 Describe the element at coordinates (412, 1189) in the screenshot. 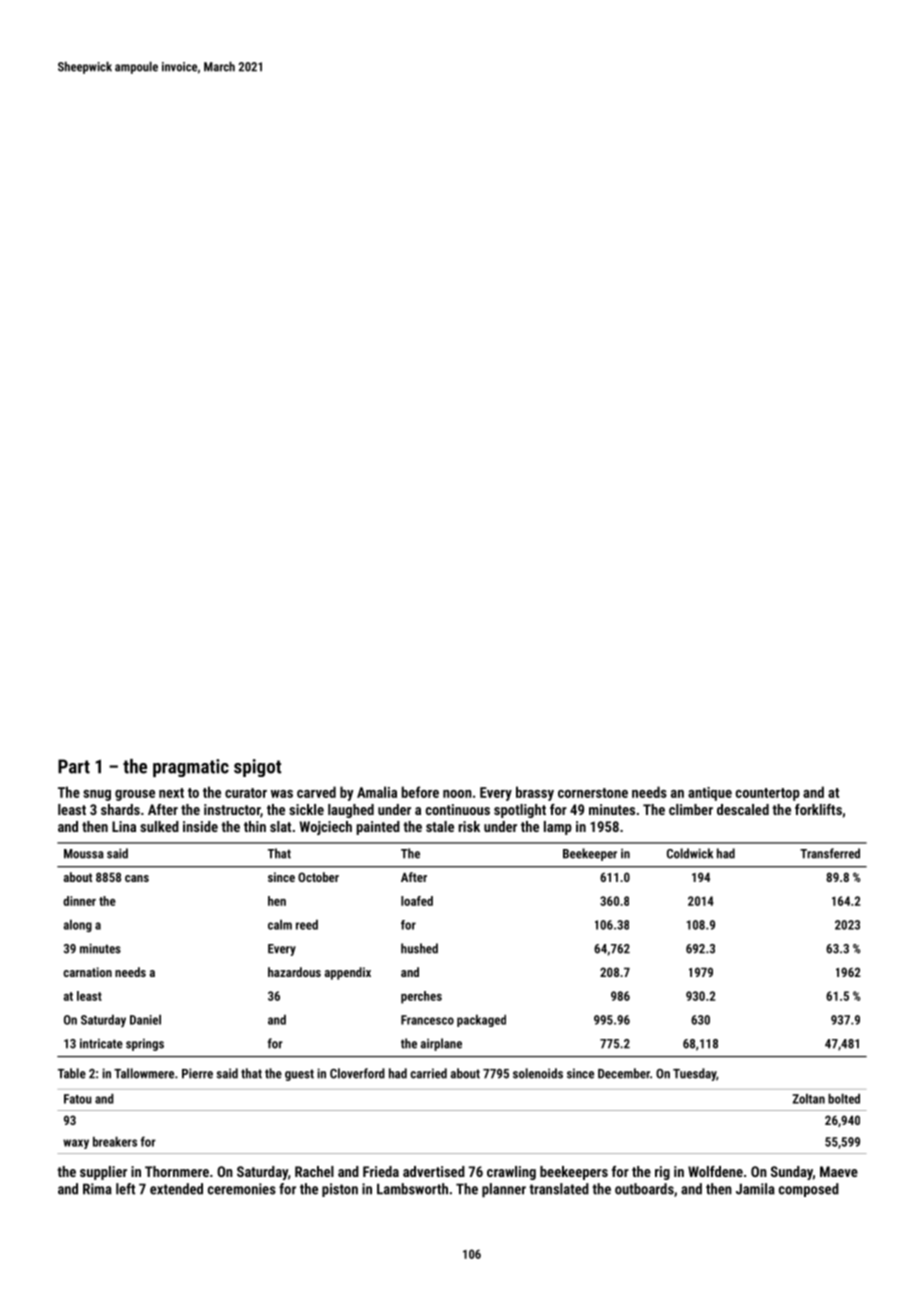

I see `Lambsworth` at that location.
